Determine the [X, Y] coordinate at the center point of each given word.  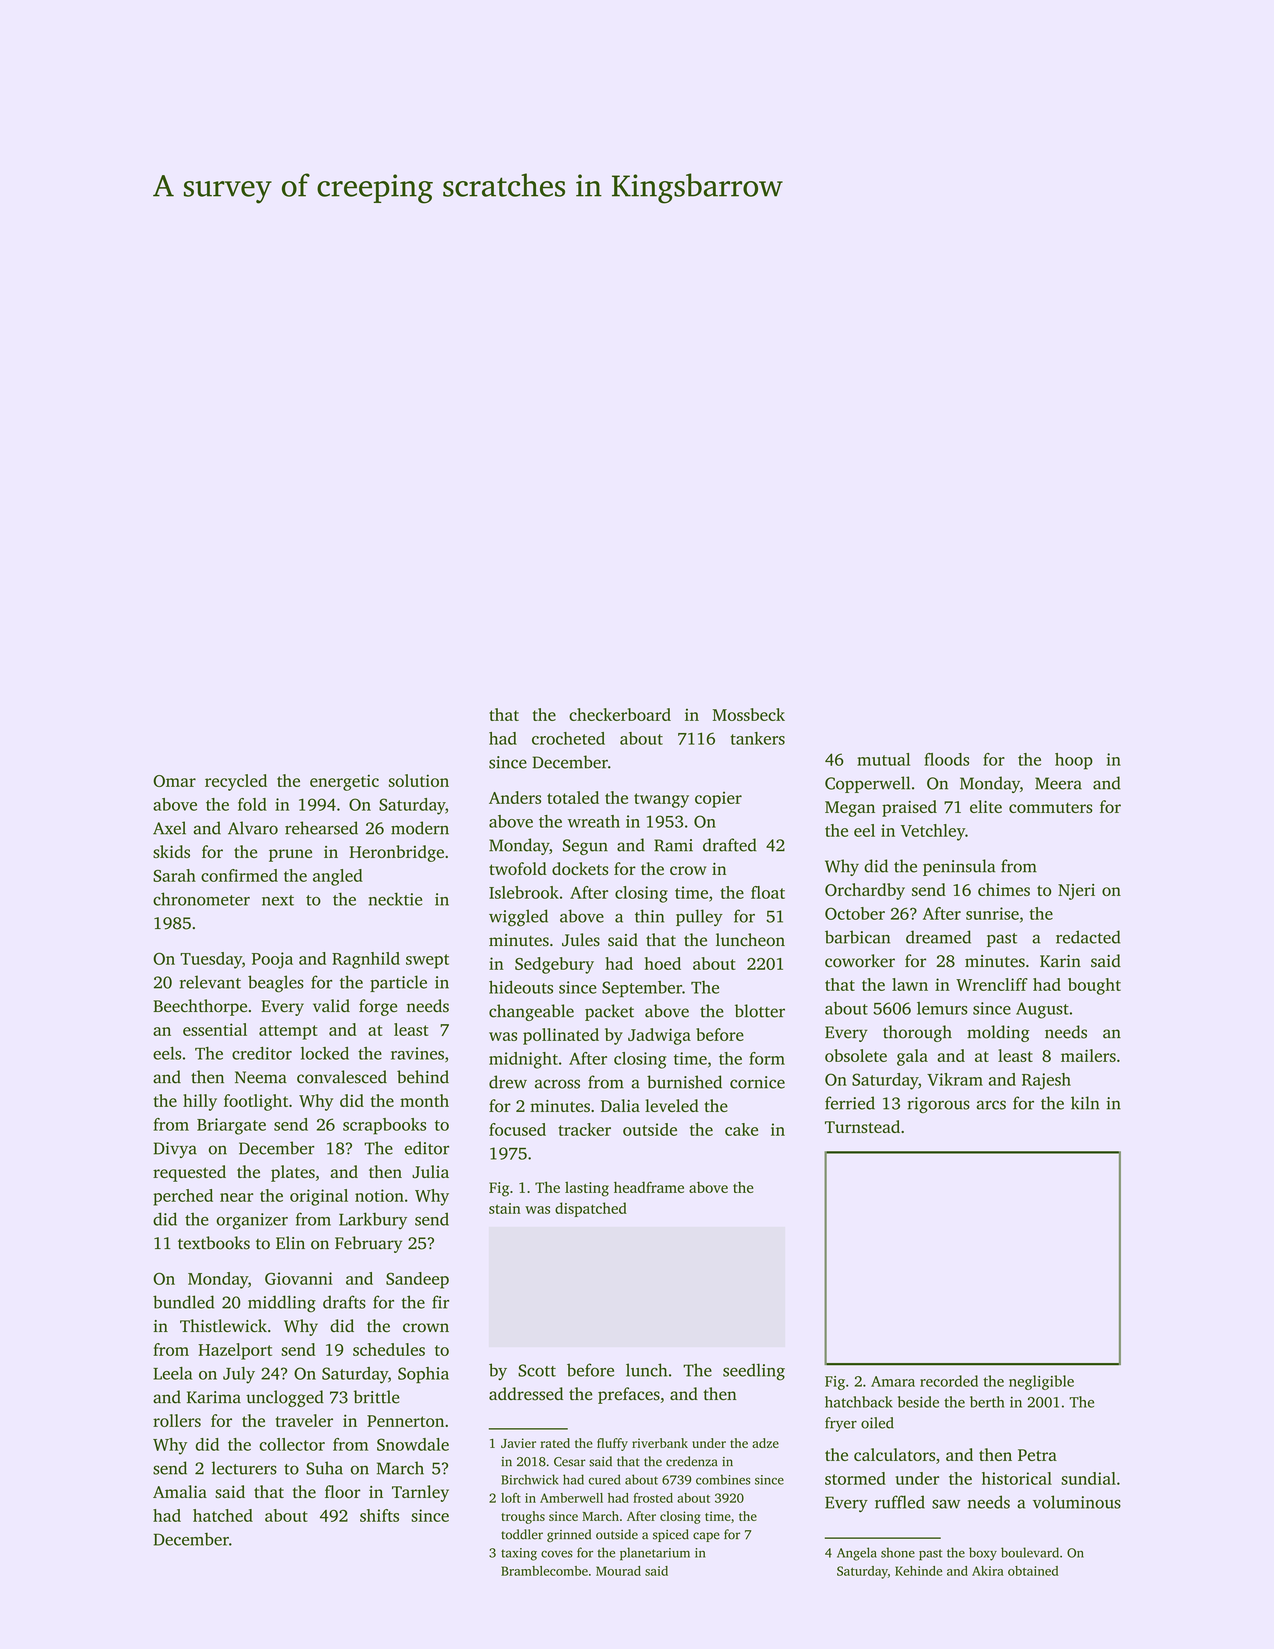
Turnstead [862, 1126]
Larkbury [373, 1220]
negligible [1041, 1382]
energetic [344, 782]
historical [1017, 1478]
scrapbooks [384, 1126]
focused [517, 1129]
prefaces [629, 1395]
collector [292, 1444]
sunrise [992, 913]
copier [718, 799]
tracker [584, 1129]
